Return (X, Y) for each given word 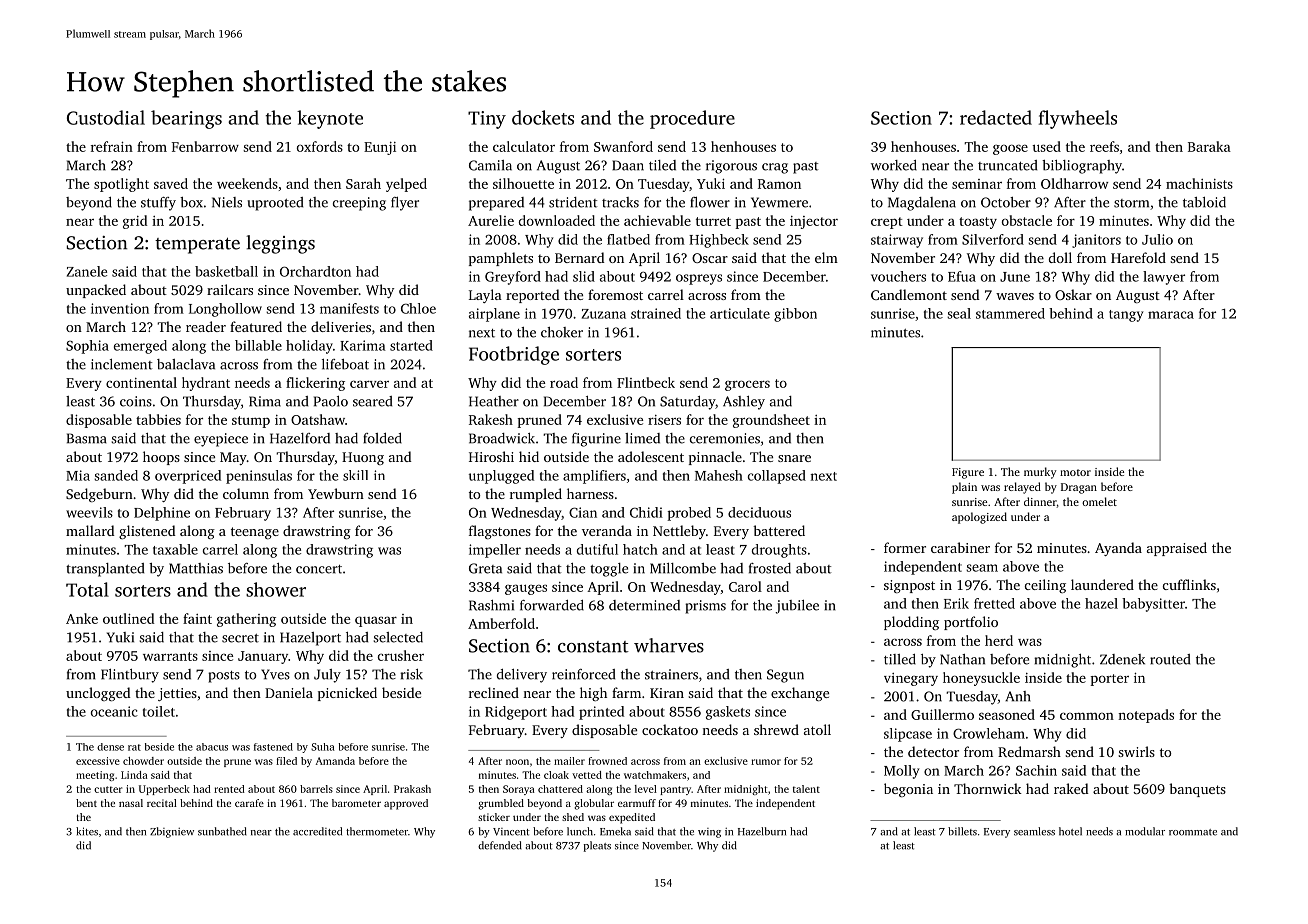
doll (1060, 257)
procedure (692, 119)
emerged (140, 347)
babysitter (1153, 605)
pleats (597, 846)
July (327, 676)
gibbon (795, 315)
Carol (745, 586)
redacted (996, 117)
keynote (330, 119)
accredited (317, 831)
